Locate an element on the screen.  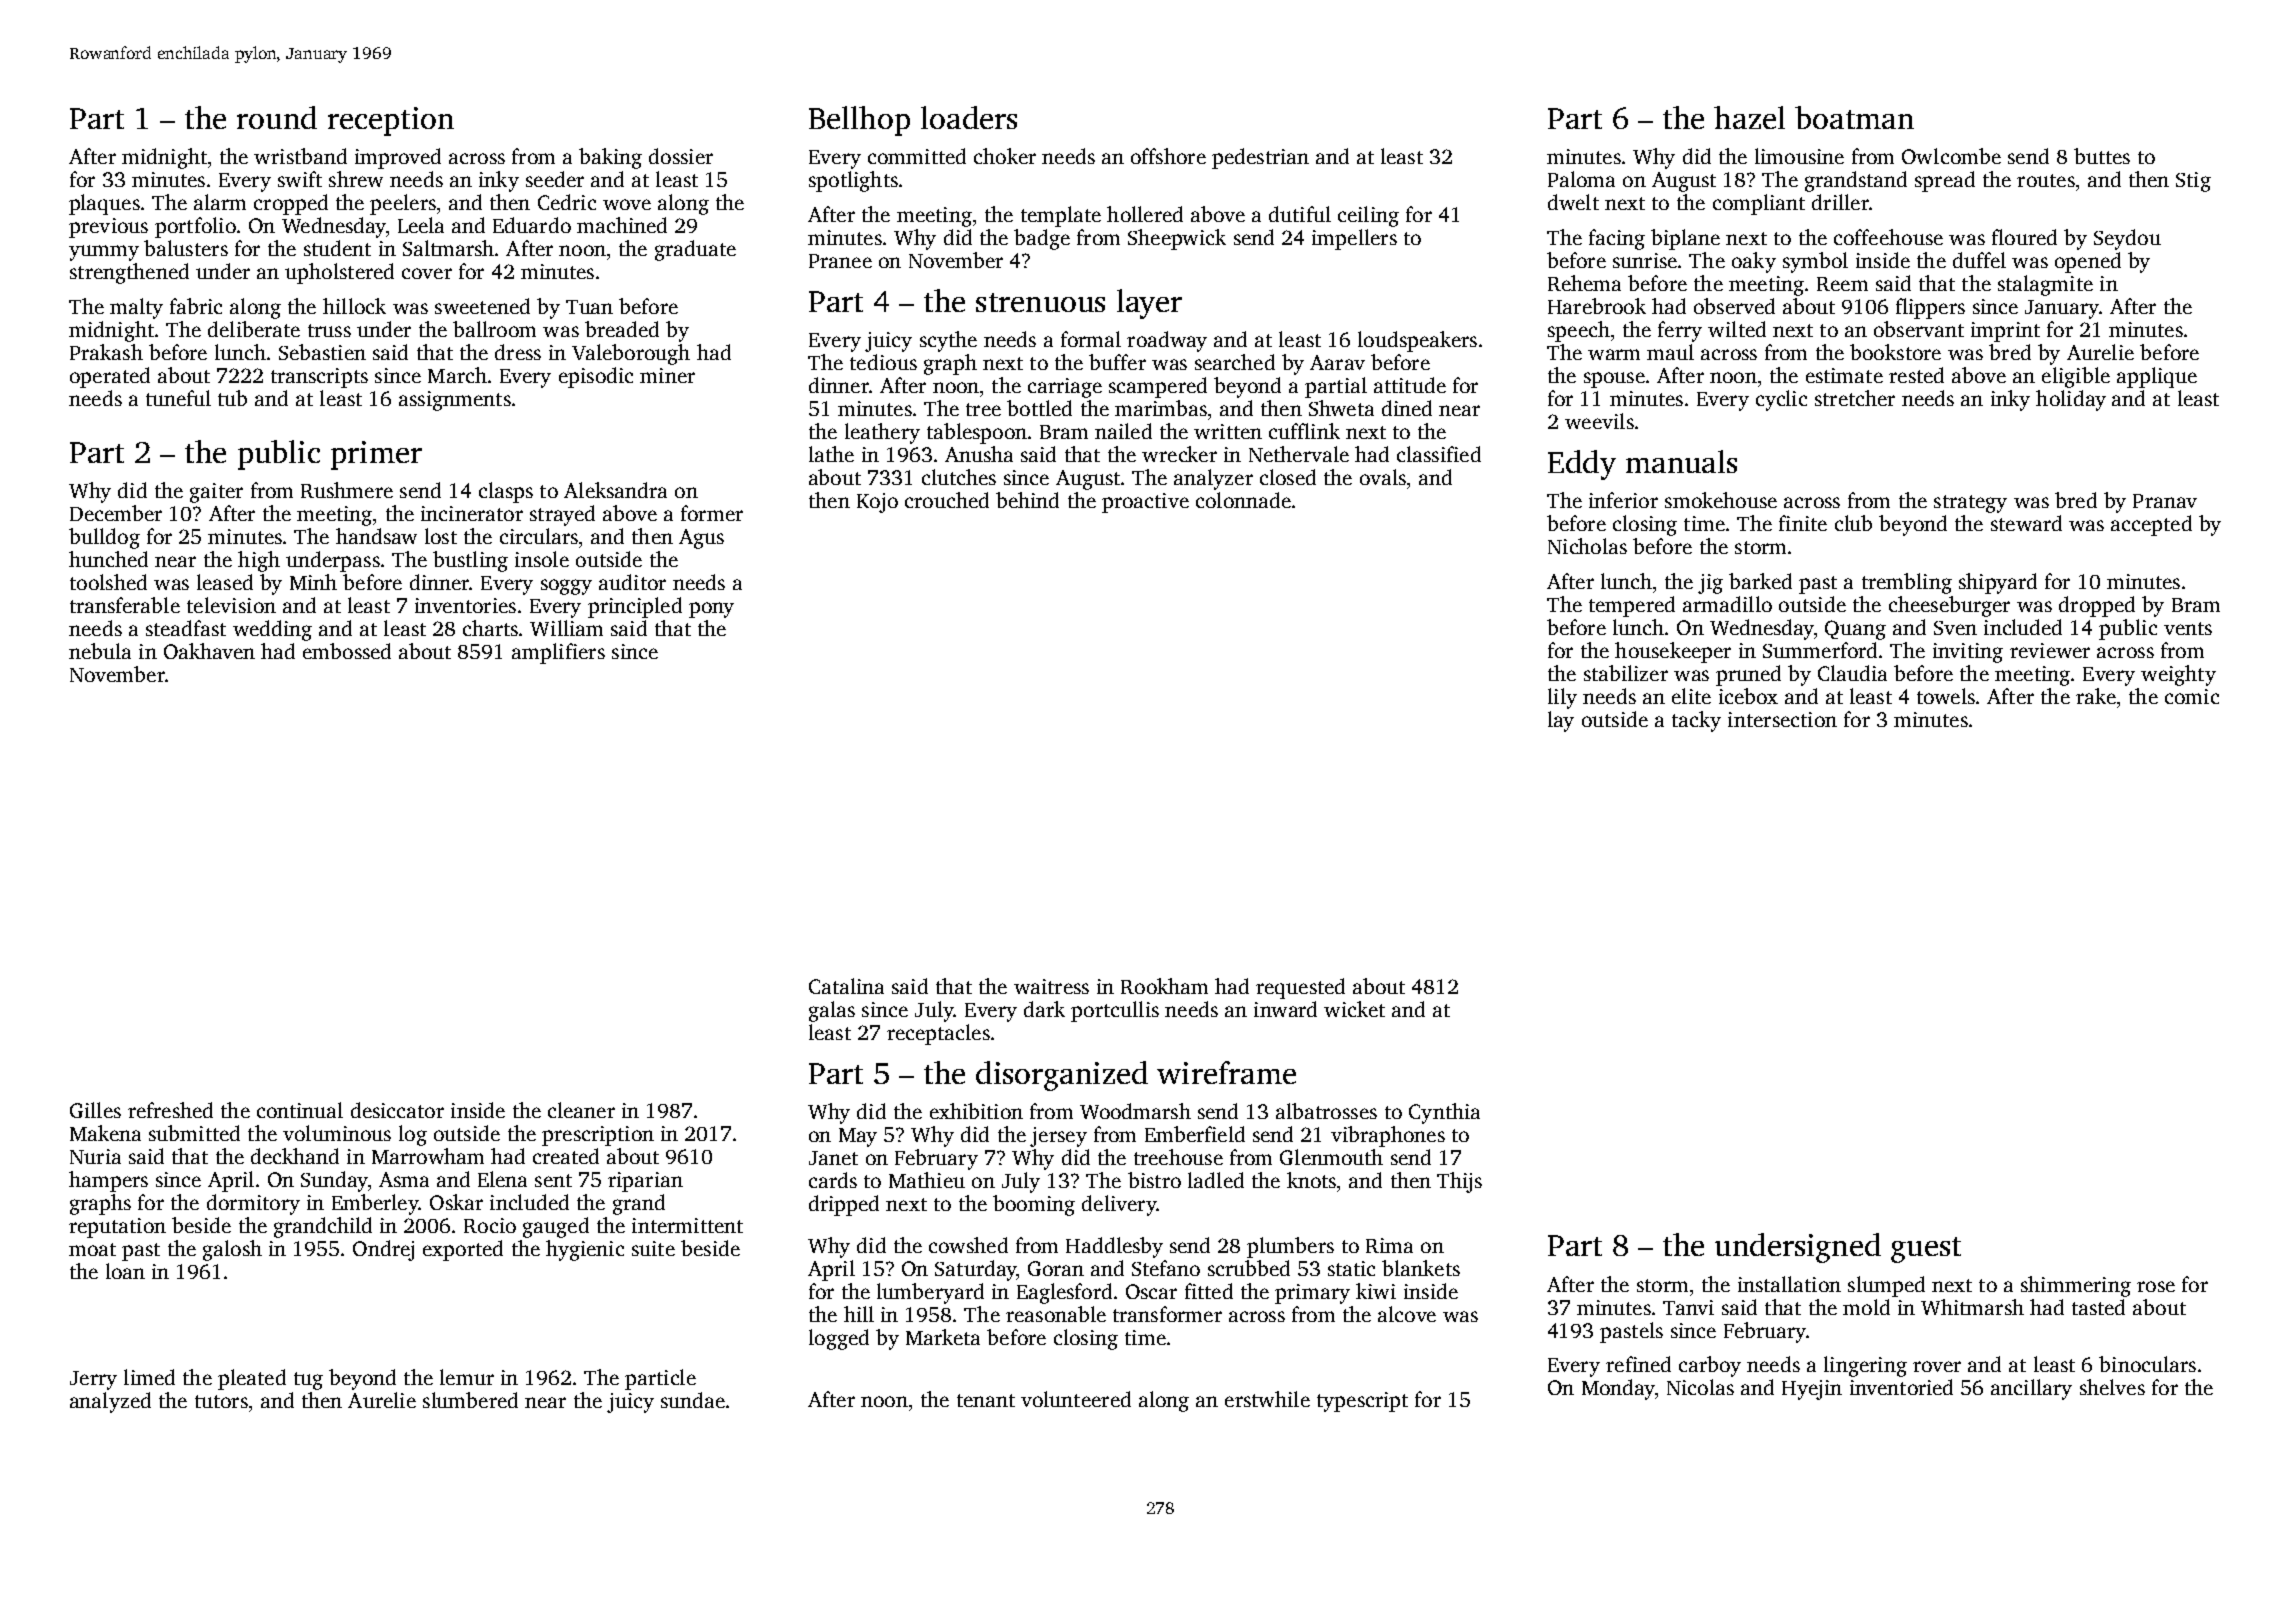
Oakhaven is located at coordinates (209, 651).
